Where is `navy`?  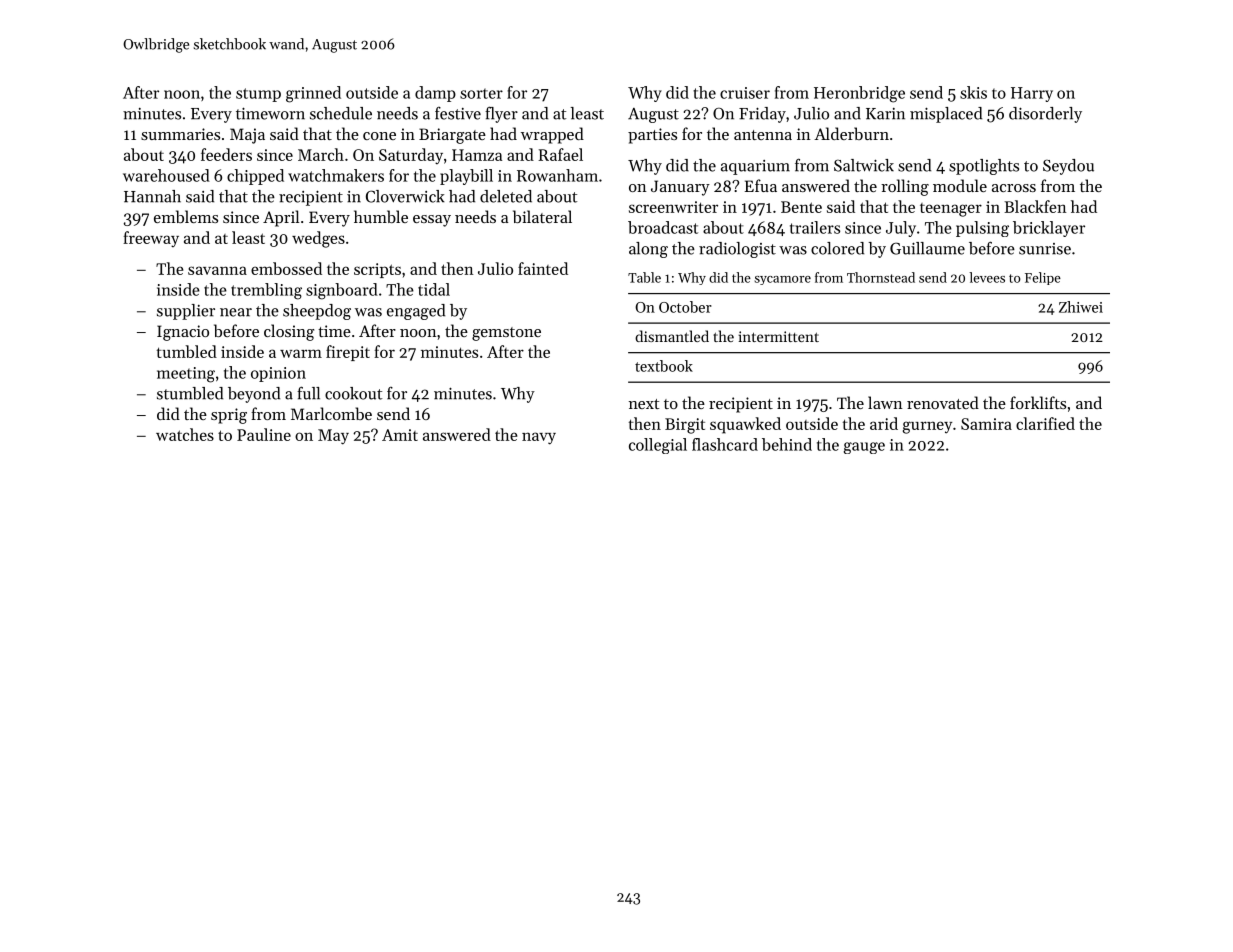
navy is located at coordinates (539, 438).
